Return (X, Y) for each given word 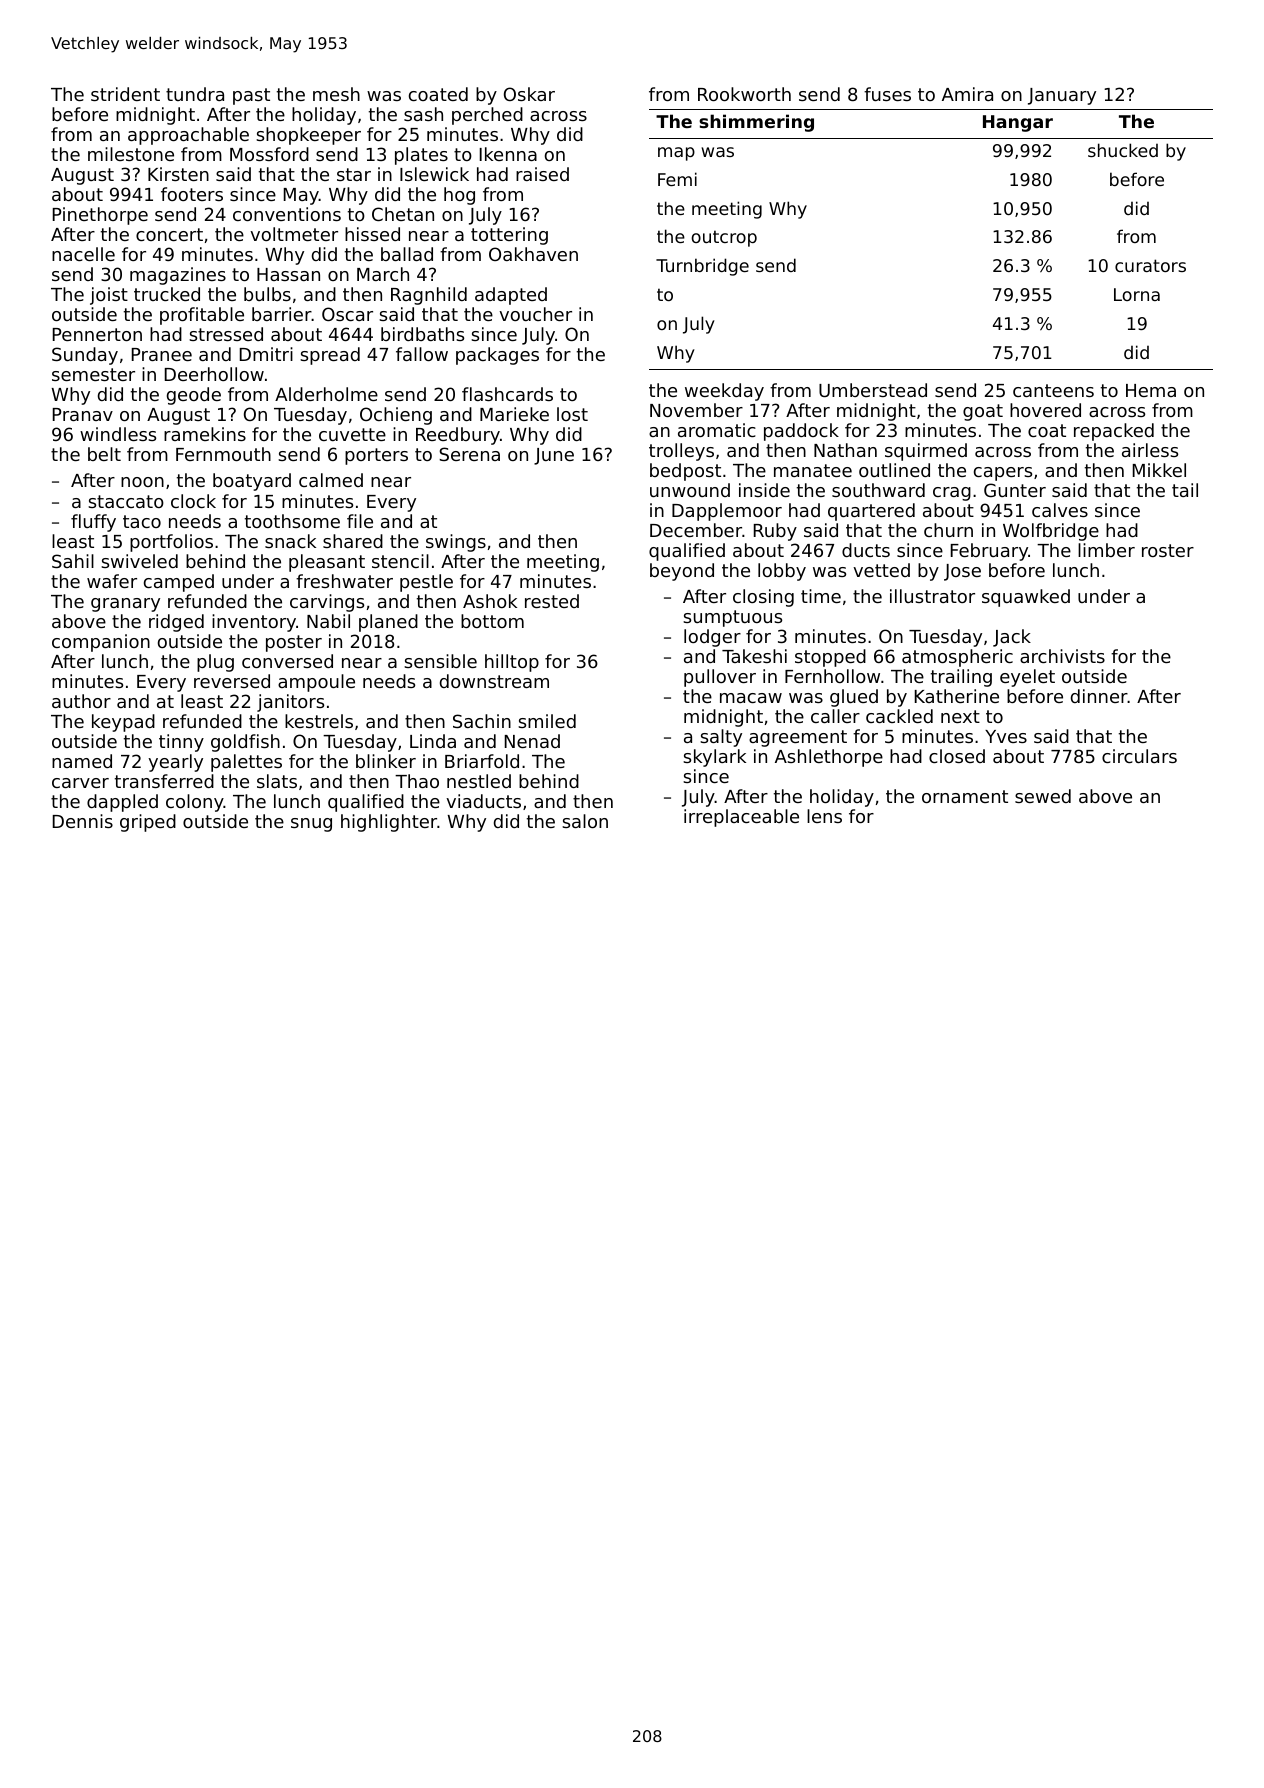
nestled (479, 781)
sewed (1043, 796)
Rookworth (744, 94)
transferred (164, 781)
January (1062, 96)
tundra (195, 94)
